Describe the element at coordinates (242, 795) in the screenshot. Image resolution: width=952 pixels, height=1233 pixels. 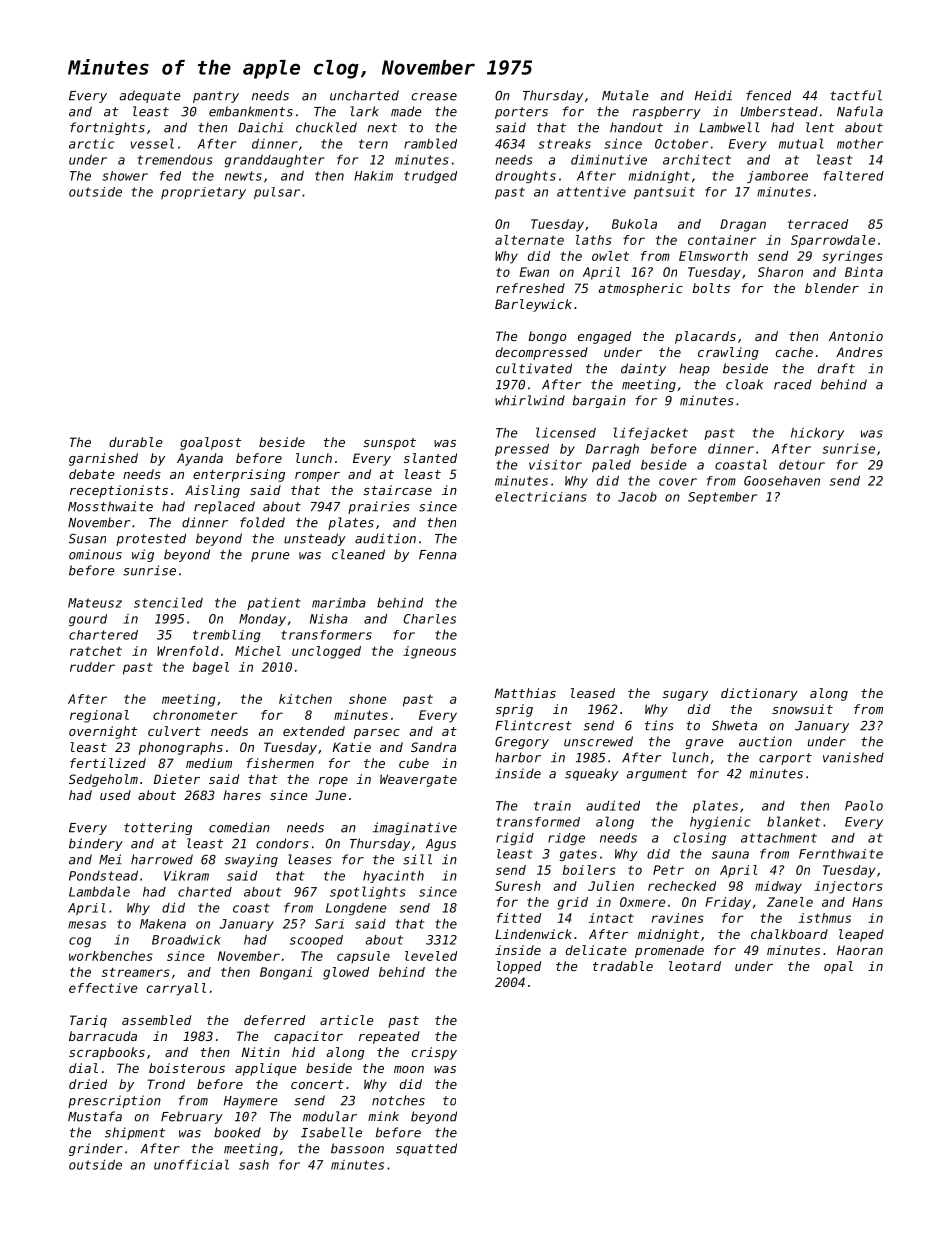
I see `hares` at that location.
